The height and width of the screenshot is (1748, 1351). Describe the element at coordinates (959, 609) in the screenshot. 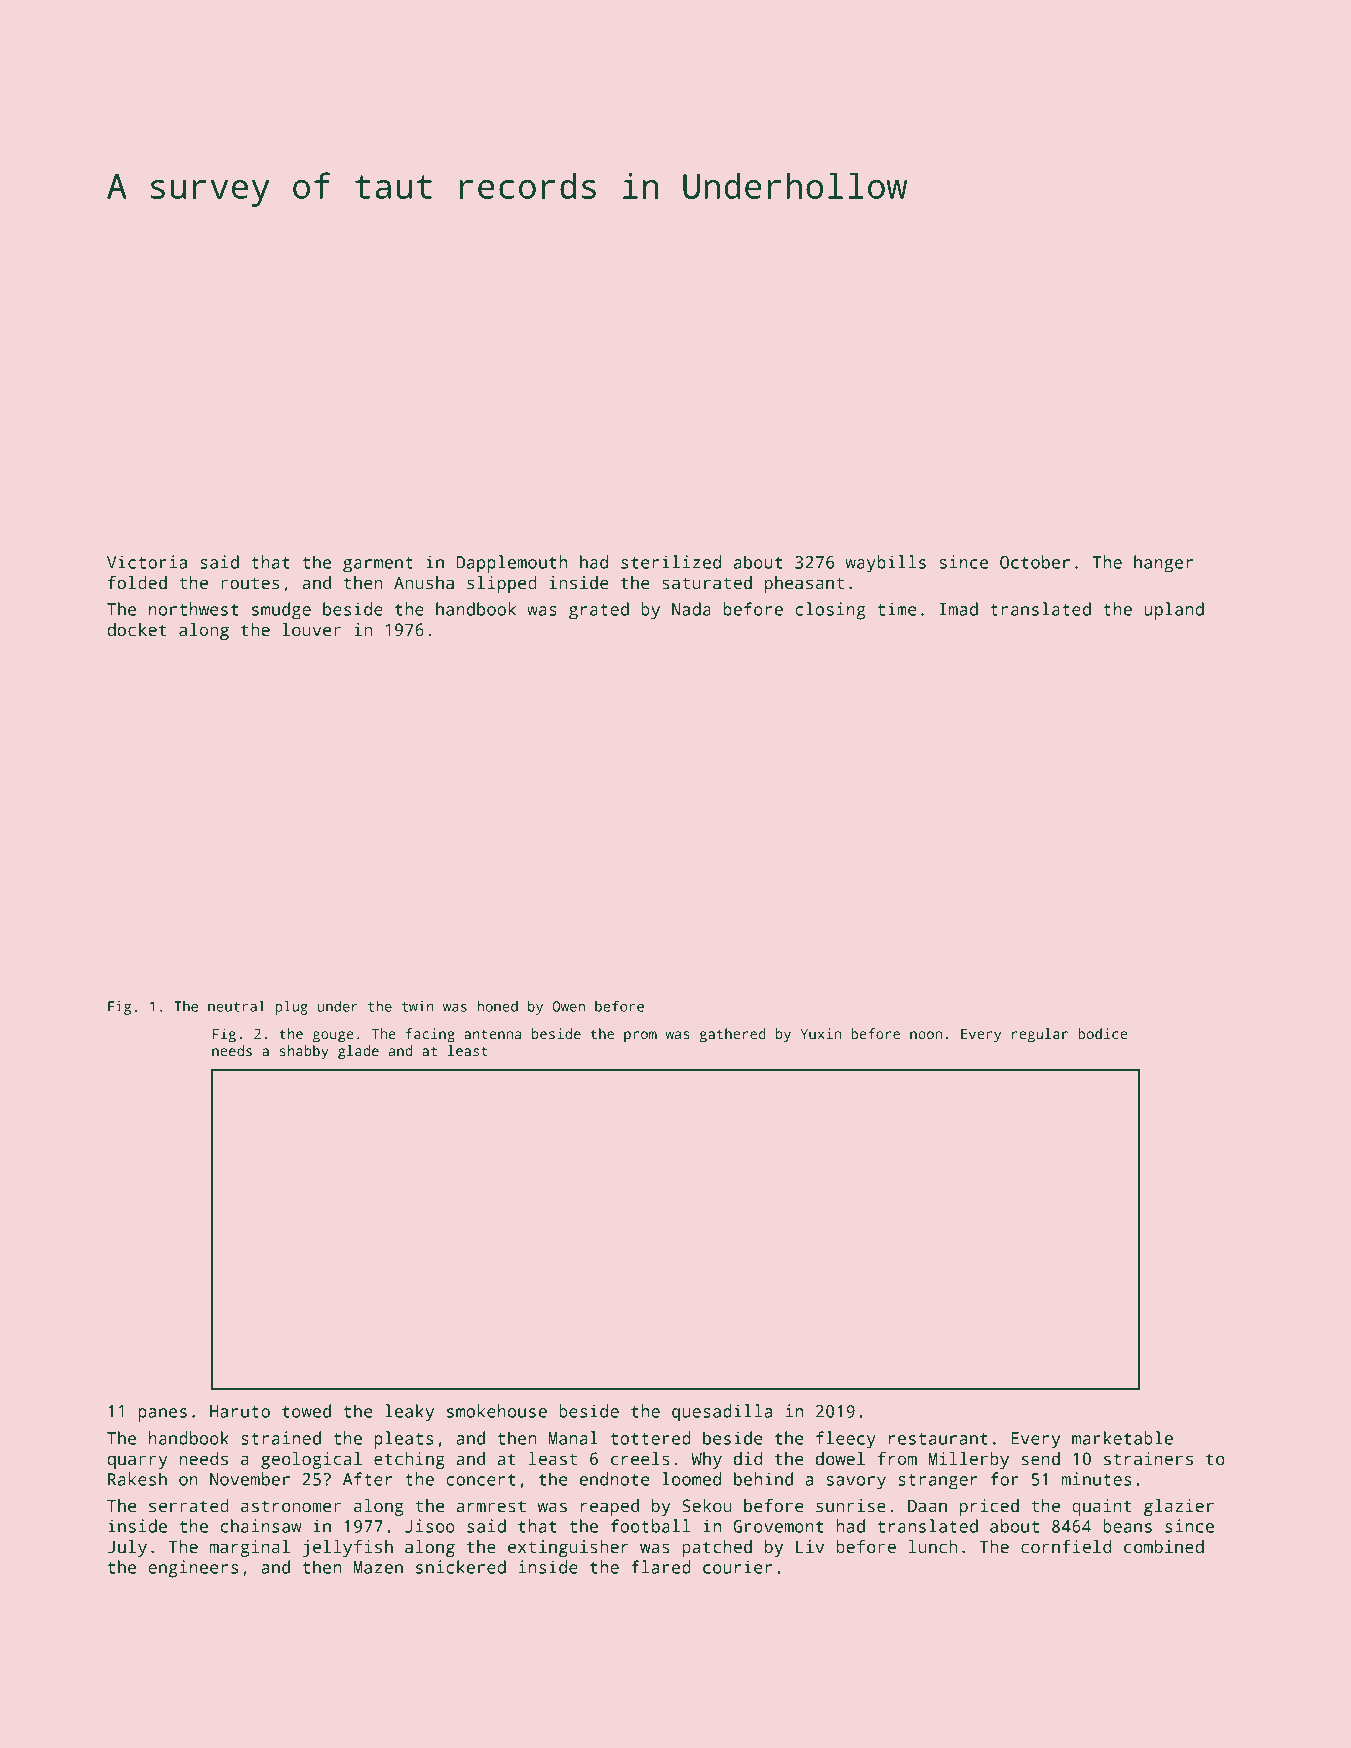

I see `Imad` at that location.
